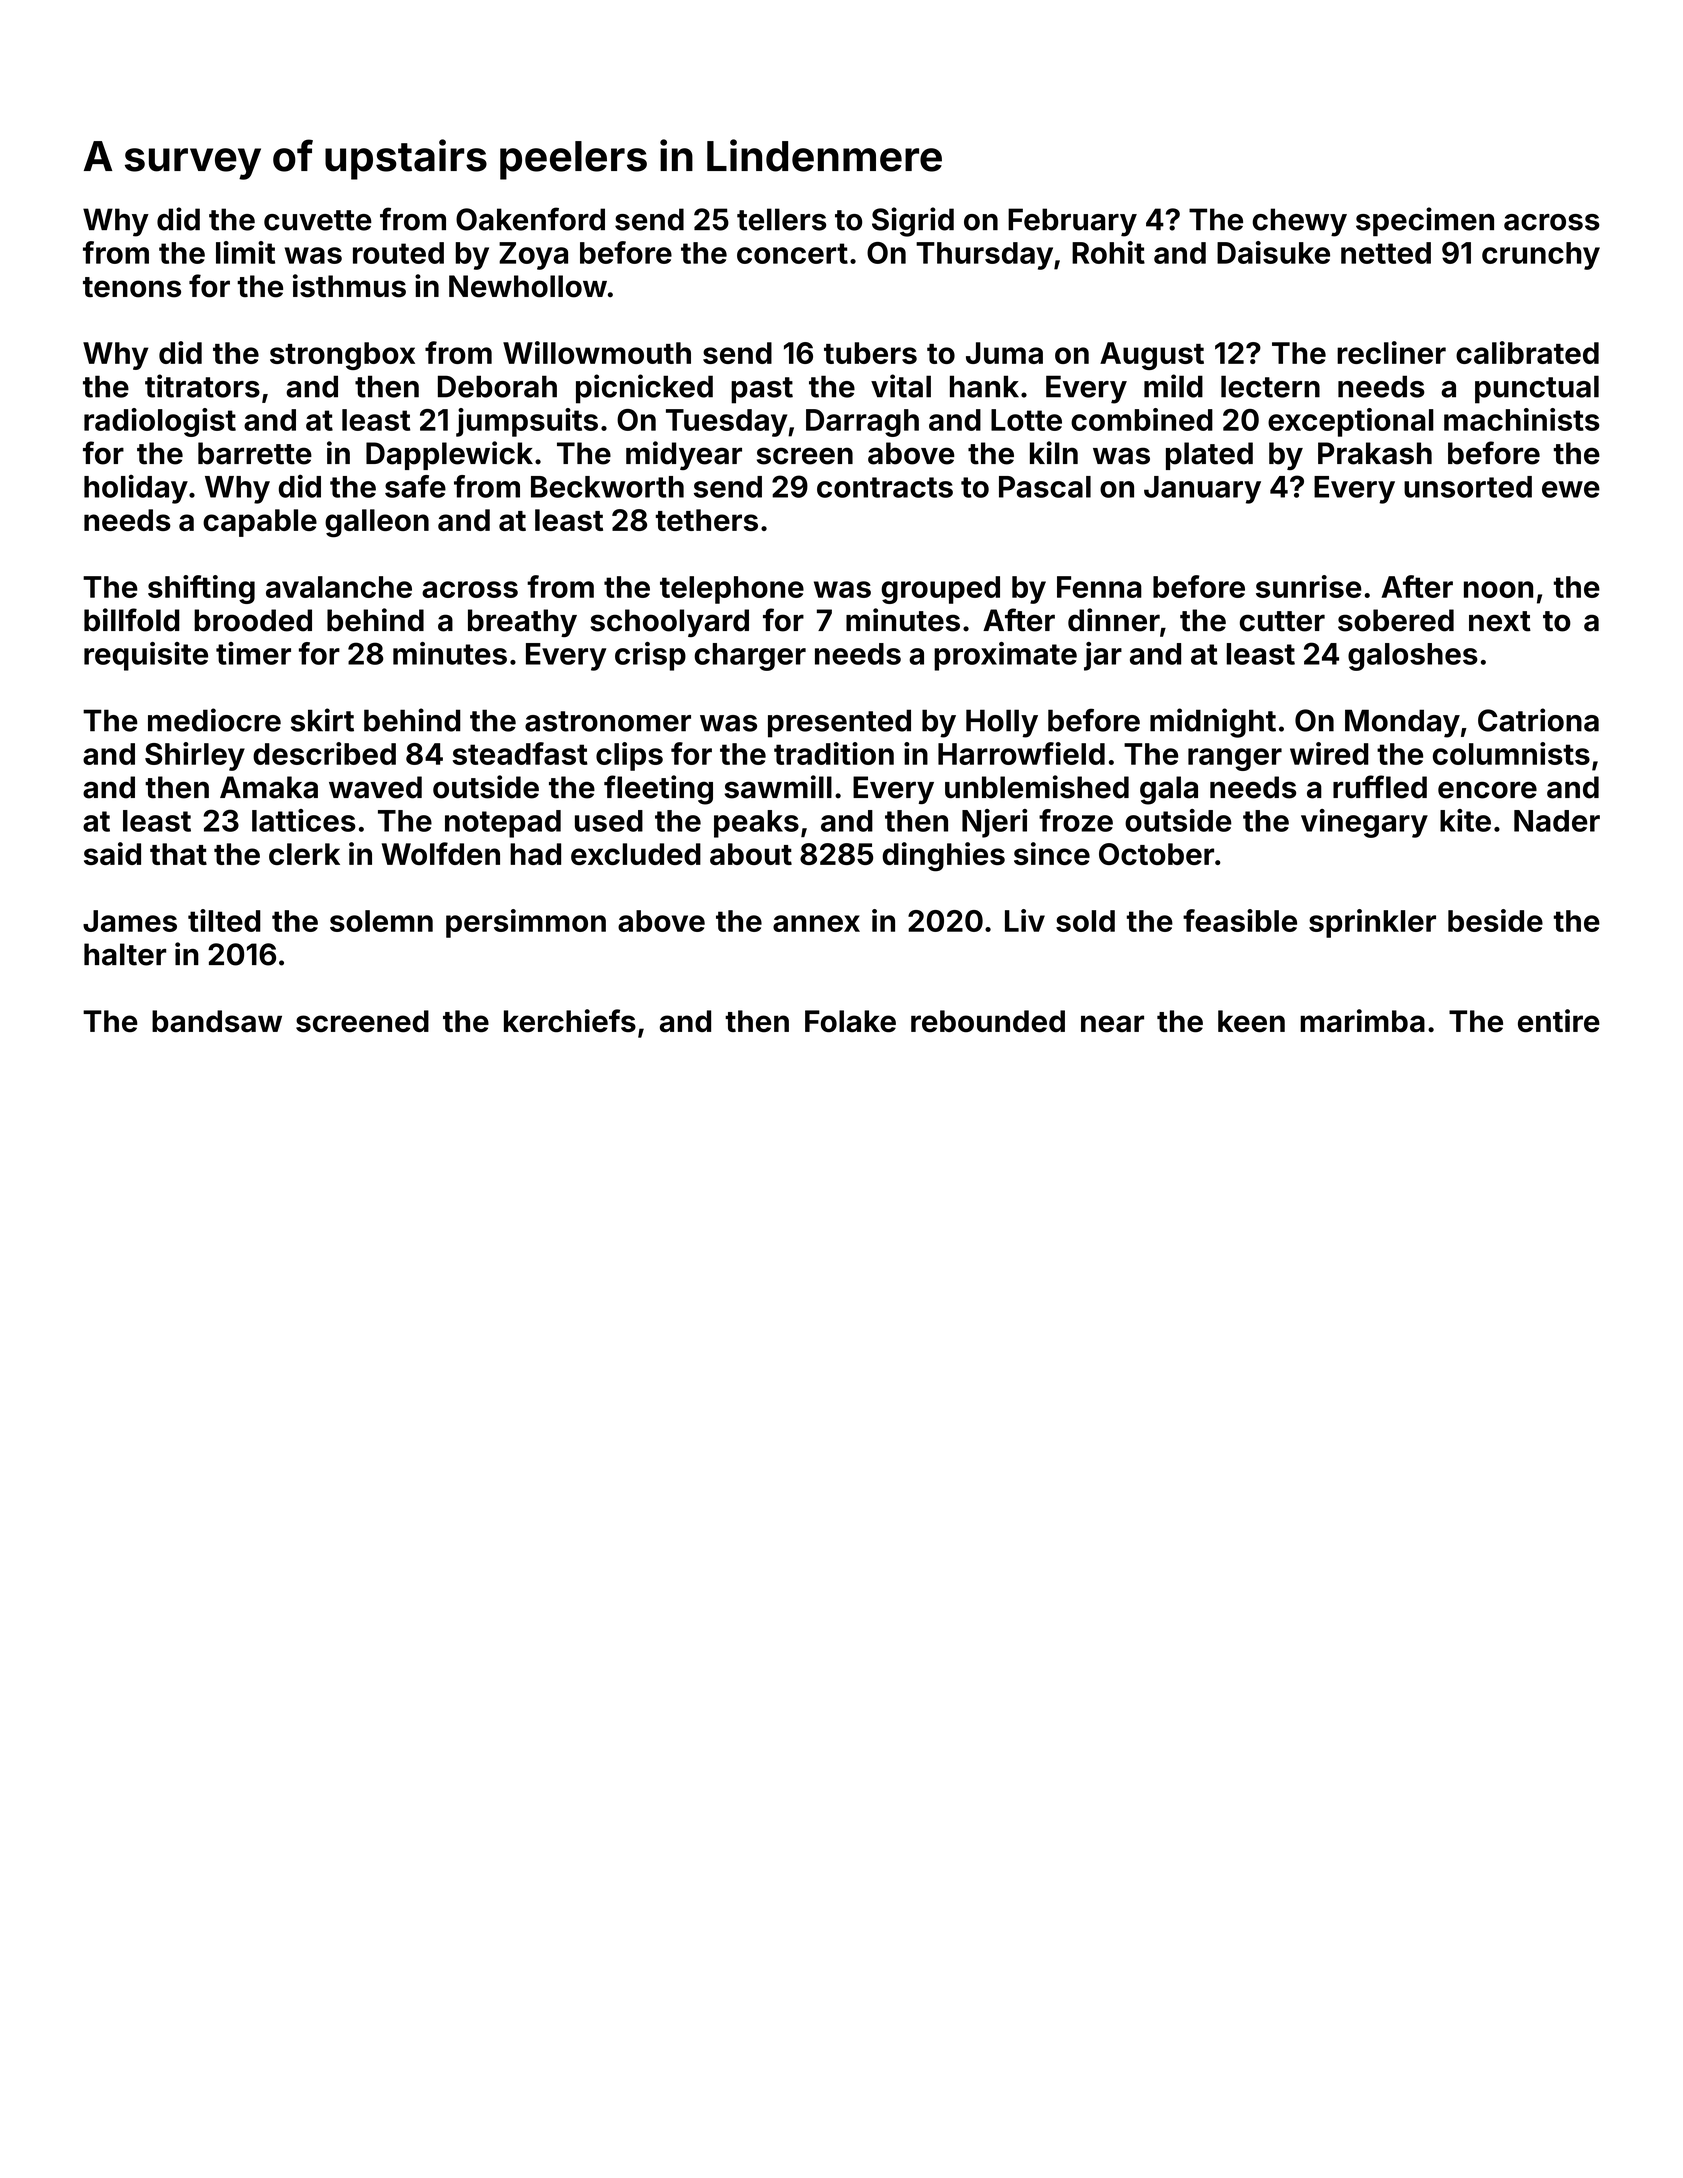  What do you see at coordinates (398, 253) in the image?
I see `routed` at bounding box center [398, 253].
